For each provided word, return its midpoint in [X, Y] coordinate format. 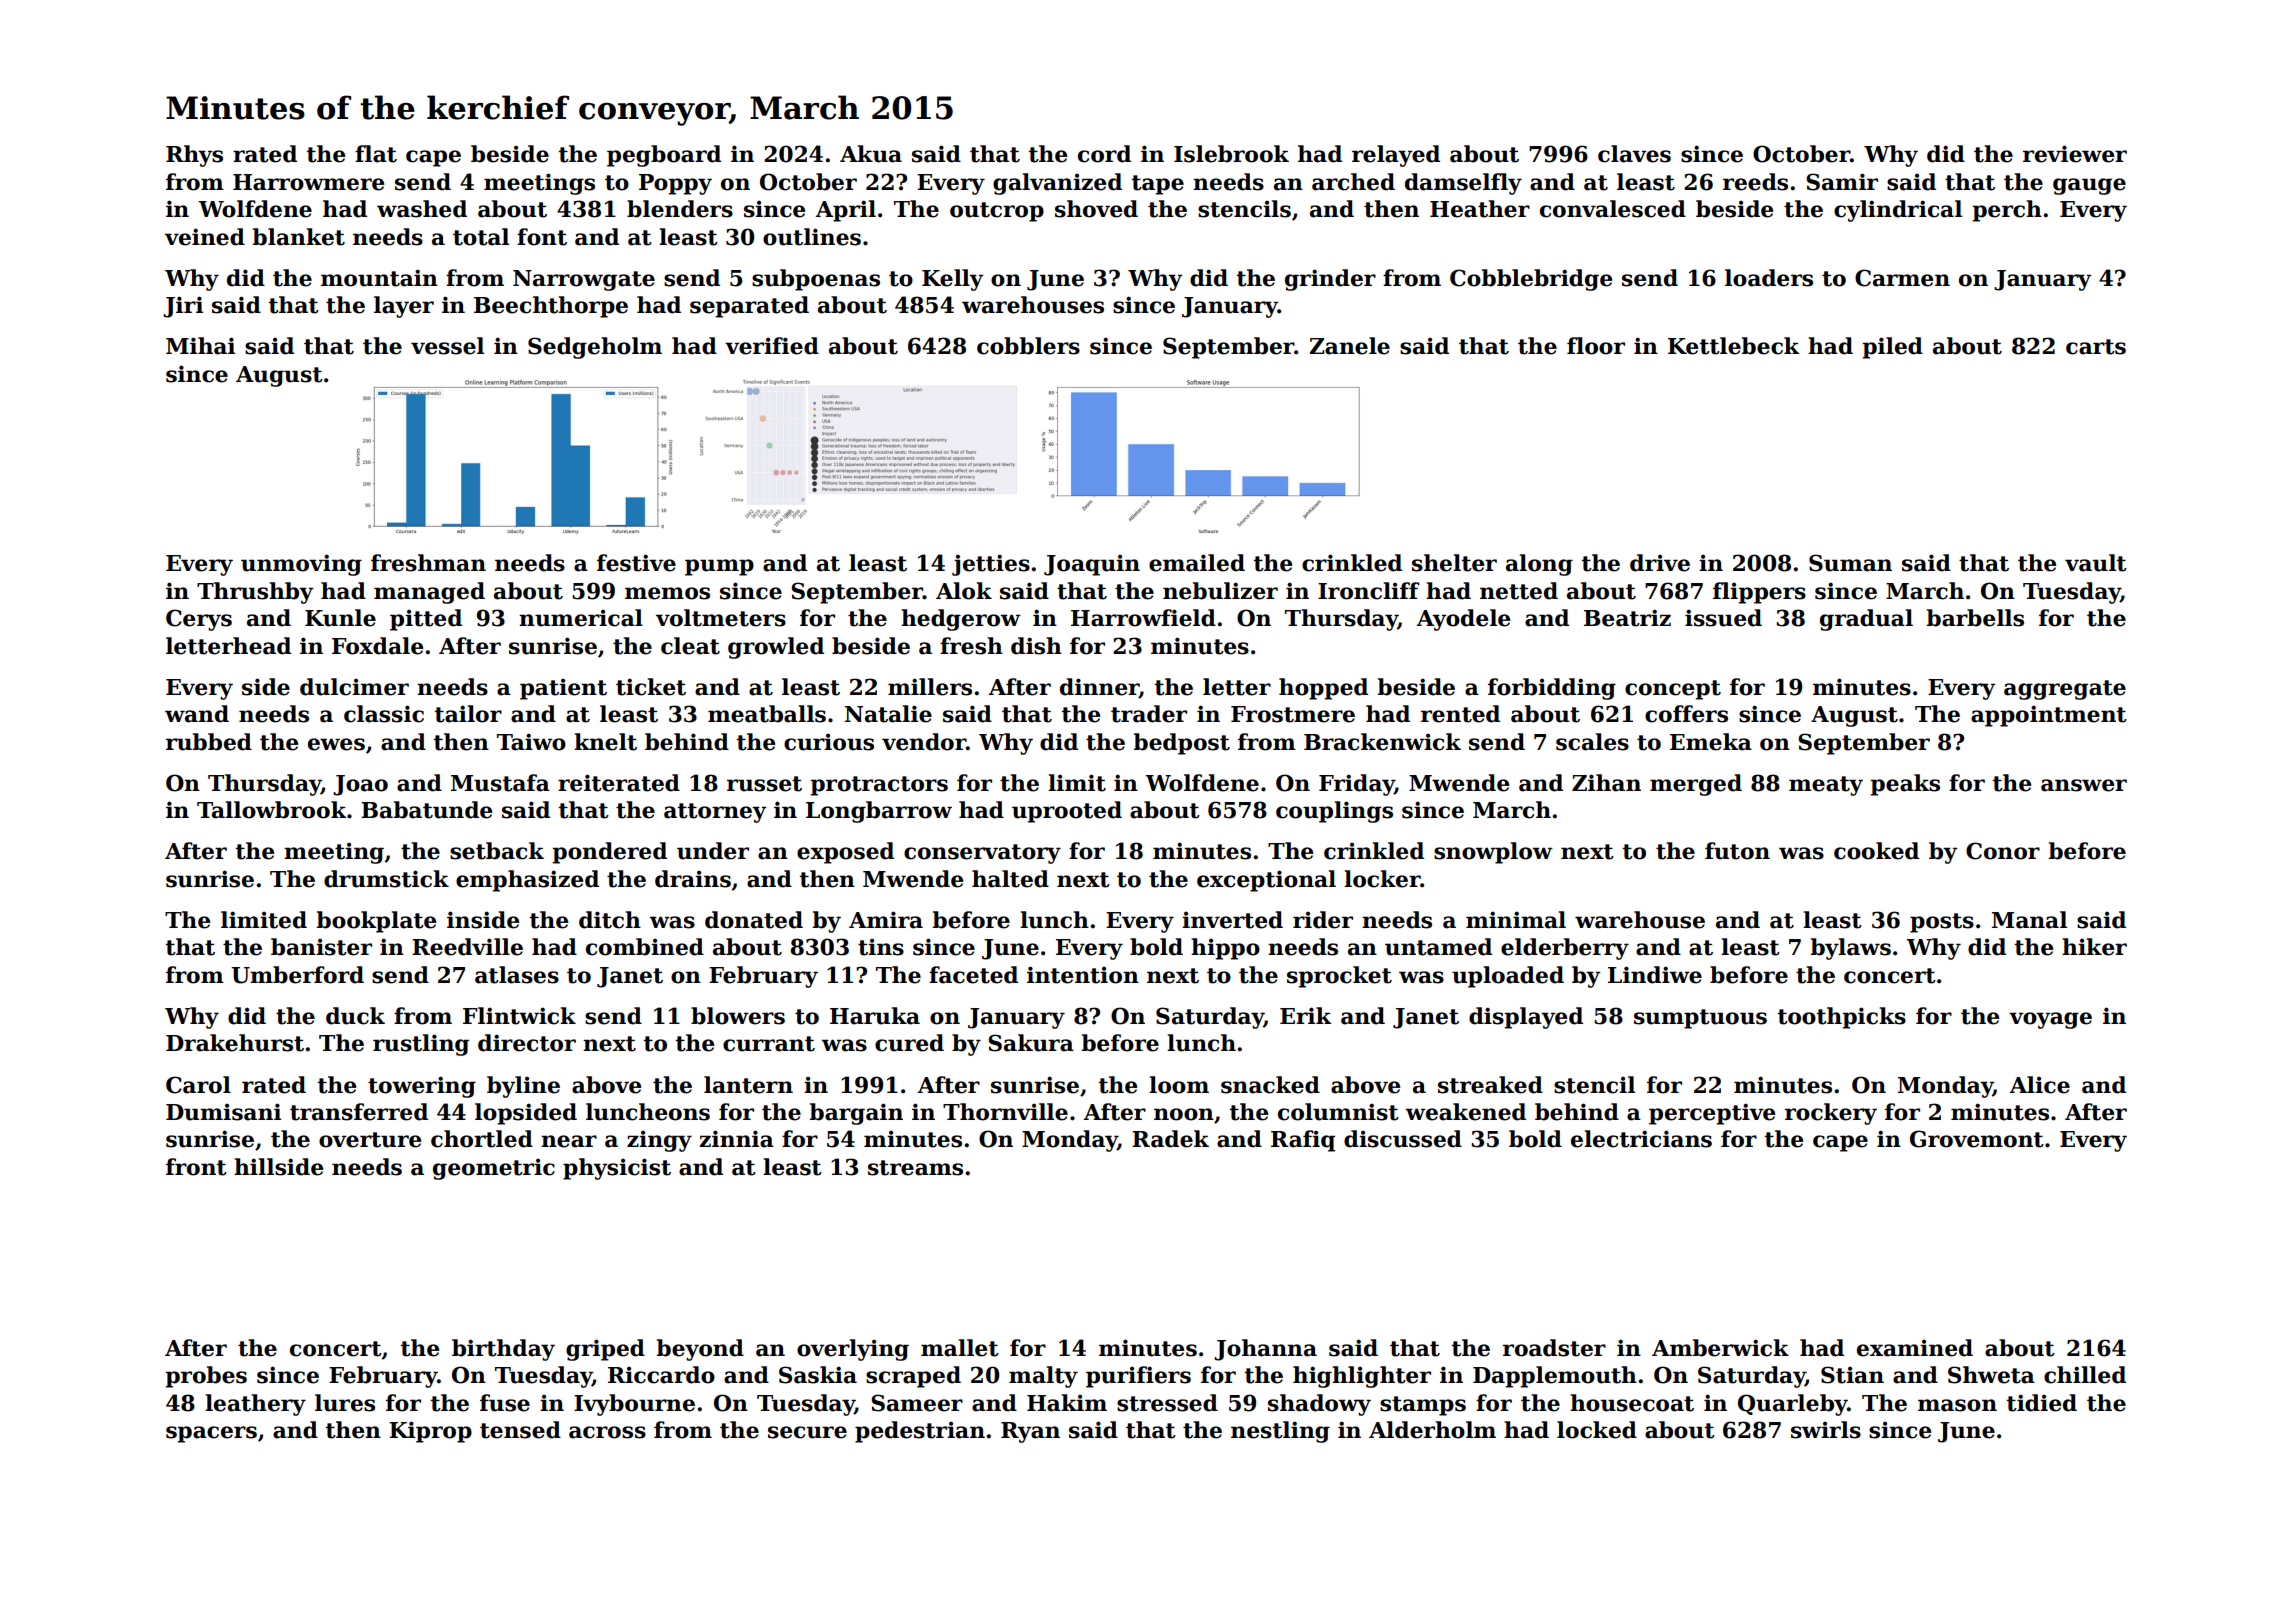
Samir [1842, 182]
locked [1597, 1430]
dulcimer [354, 687]
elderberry [1565, 949]
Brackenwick [1382, 742]
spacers [211, 1434]
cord [1104, 154]
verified [772, 346]
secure [807, 1432]
